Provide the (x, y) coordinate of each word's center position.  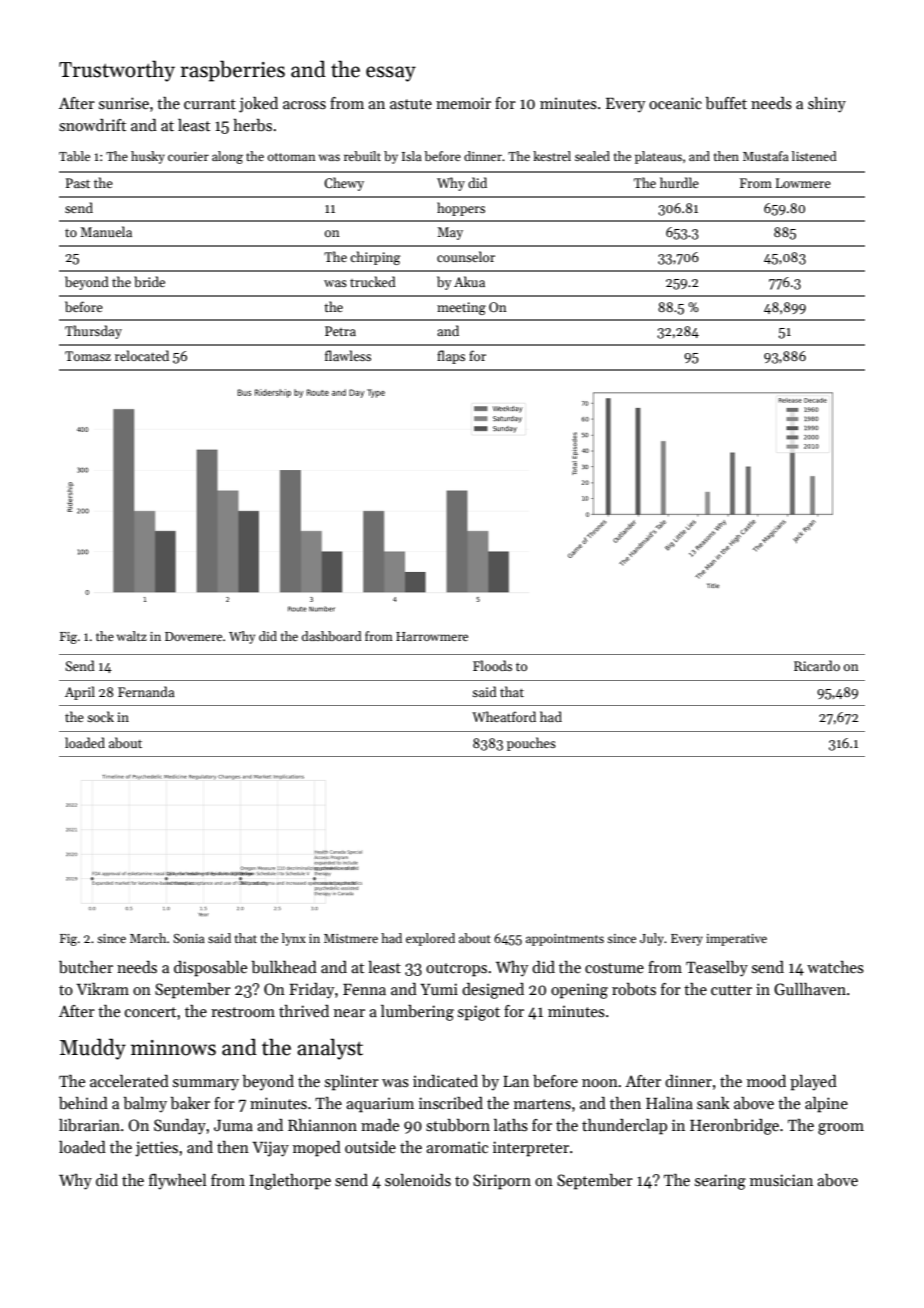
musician (781, 1180)
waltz (132, 636)
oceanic (675, 103)
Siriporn (502, 1182)
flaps (451, 357)
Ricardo (817, 665)
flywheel (178, 1182)
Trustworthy (117, 71)
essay (391, 74)
